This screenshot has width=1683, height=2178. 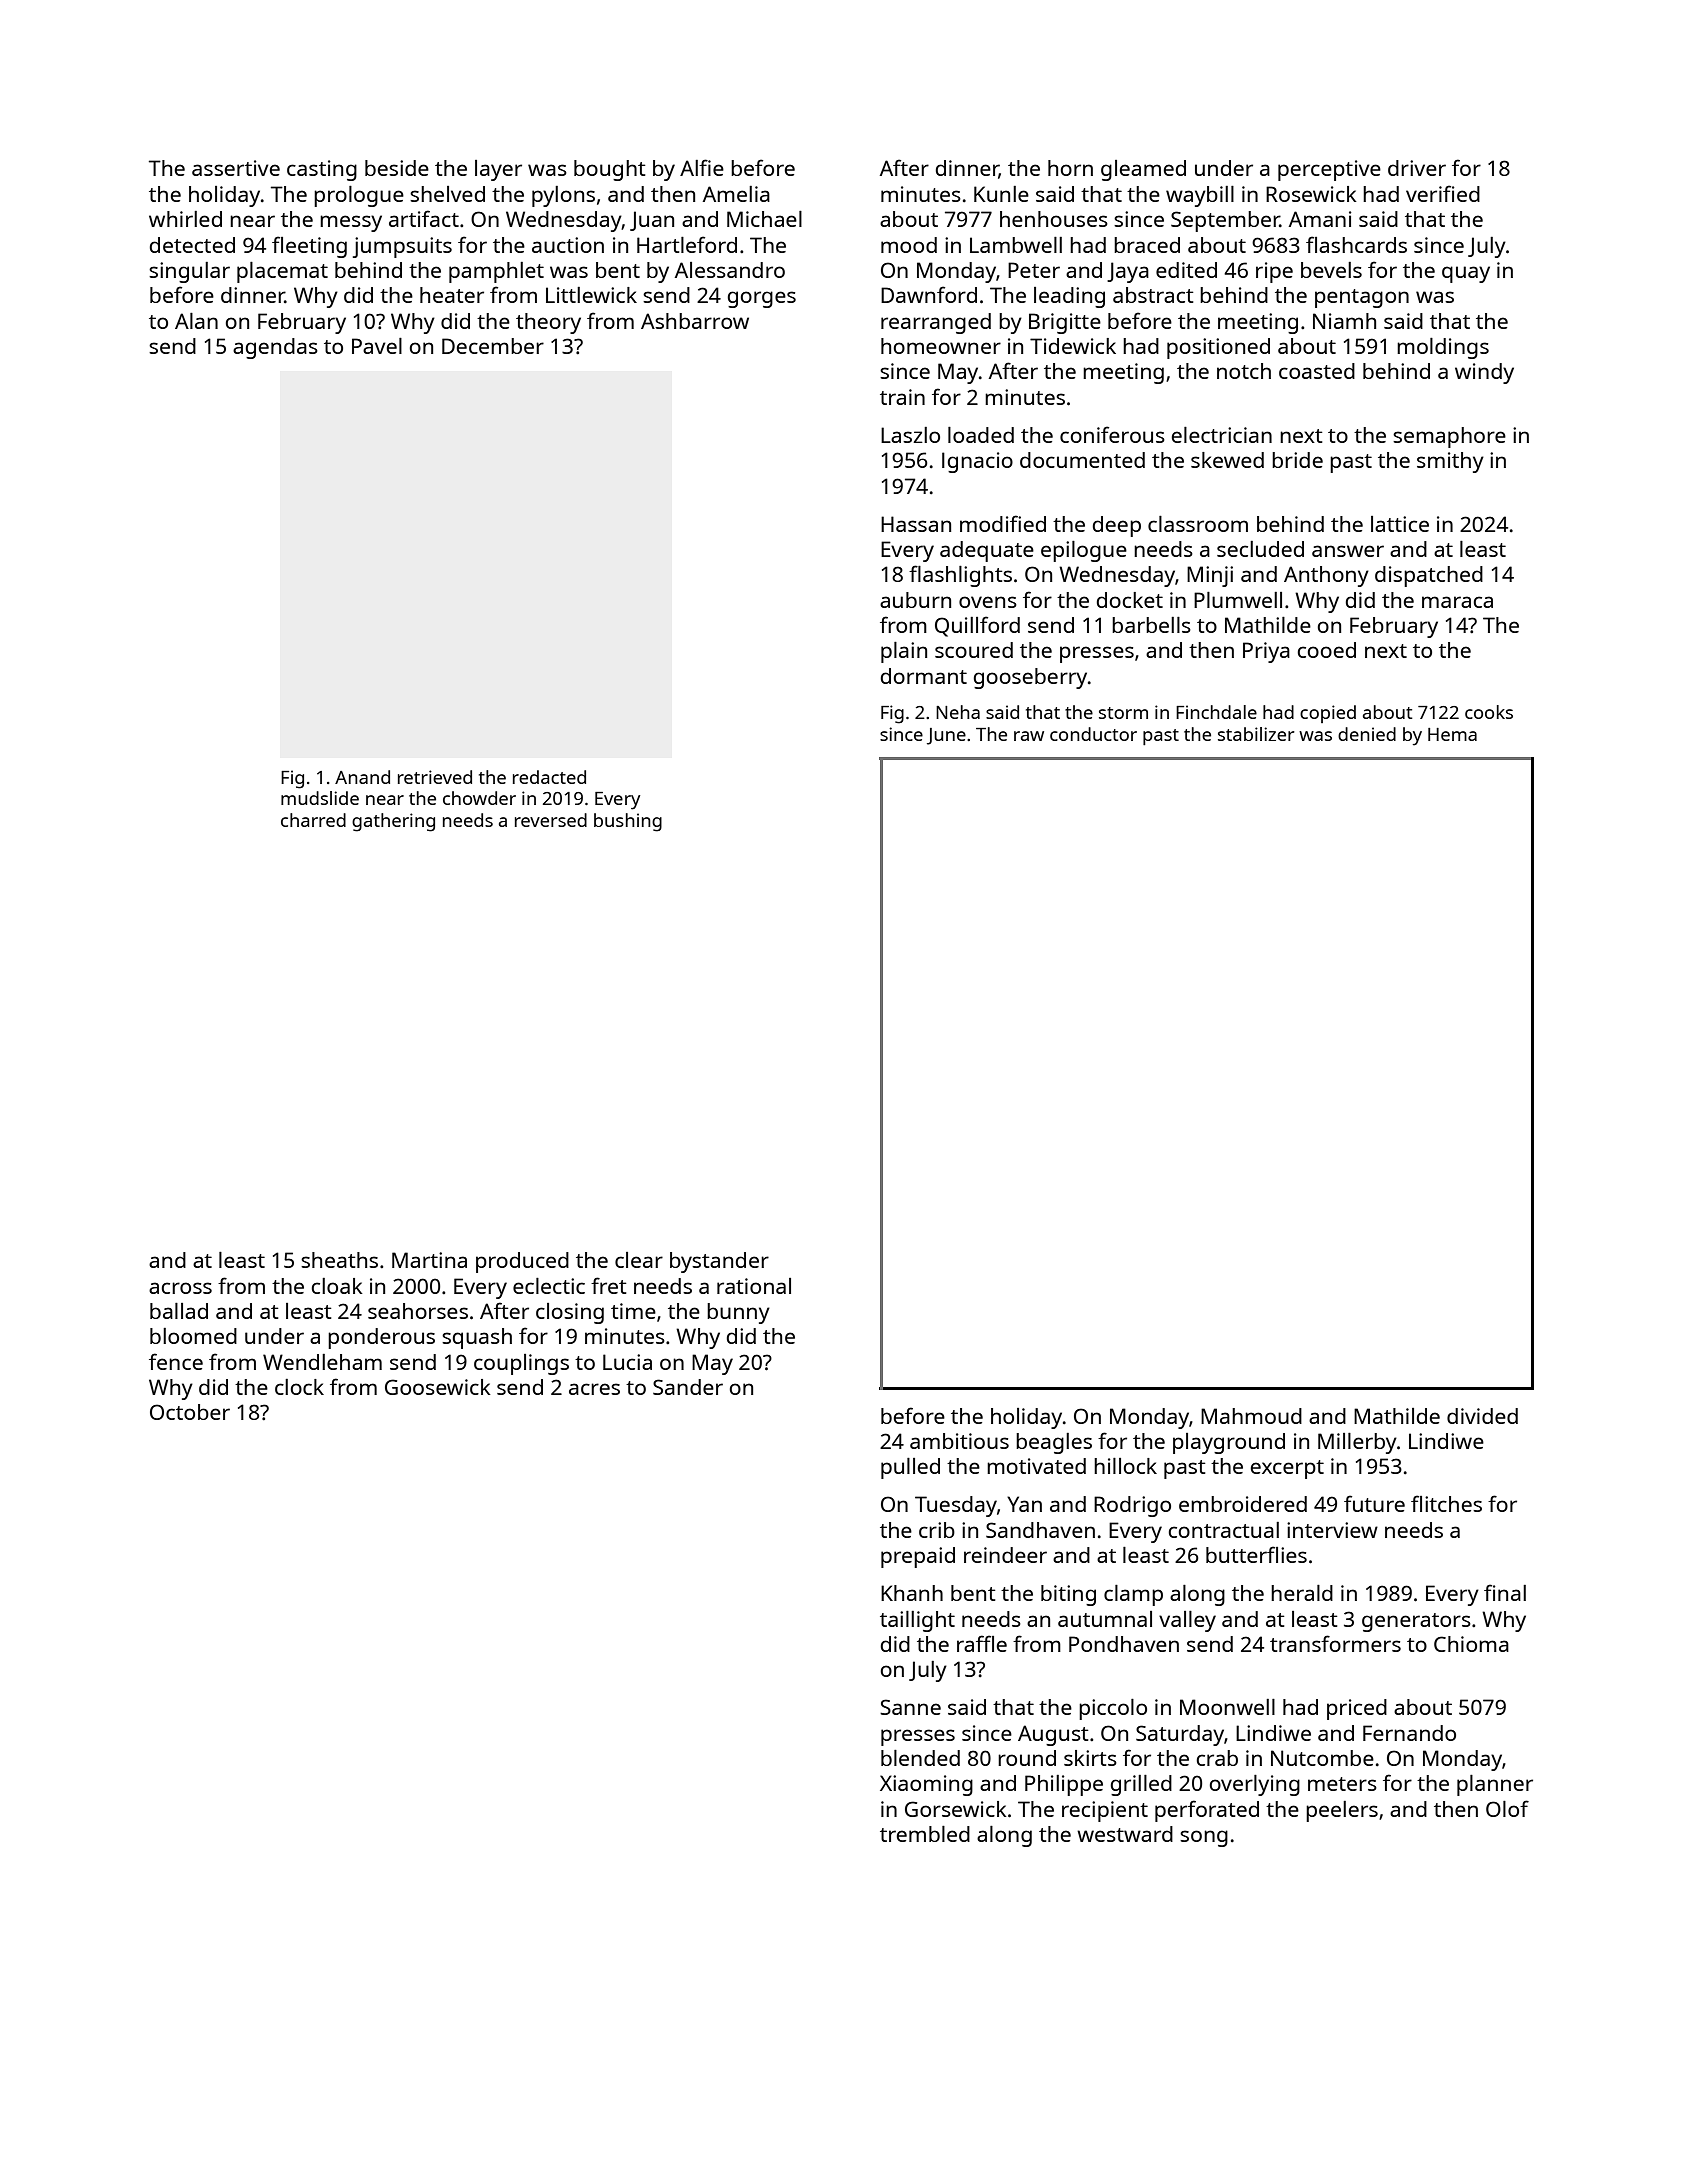 I want to click on Mahmoud, so click(x=1251, y=1416).
